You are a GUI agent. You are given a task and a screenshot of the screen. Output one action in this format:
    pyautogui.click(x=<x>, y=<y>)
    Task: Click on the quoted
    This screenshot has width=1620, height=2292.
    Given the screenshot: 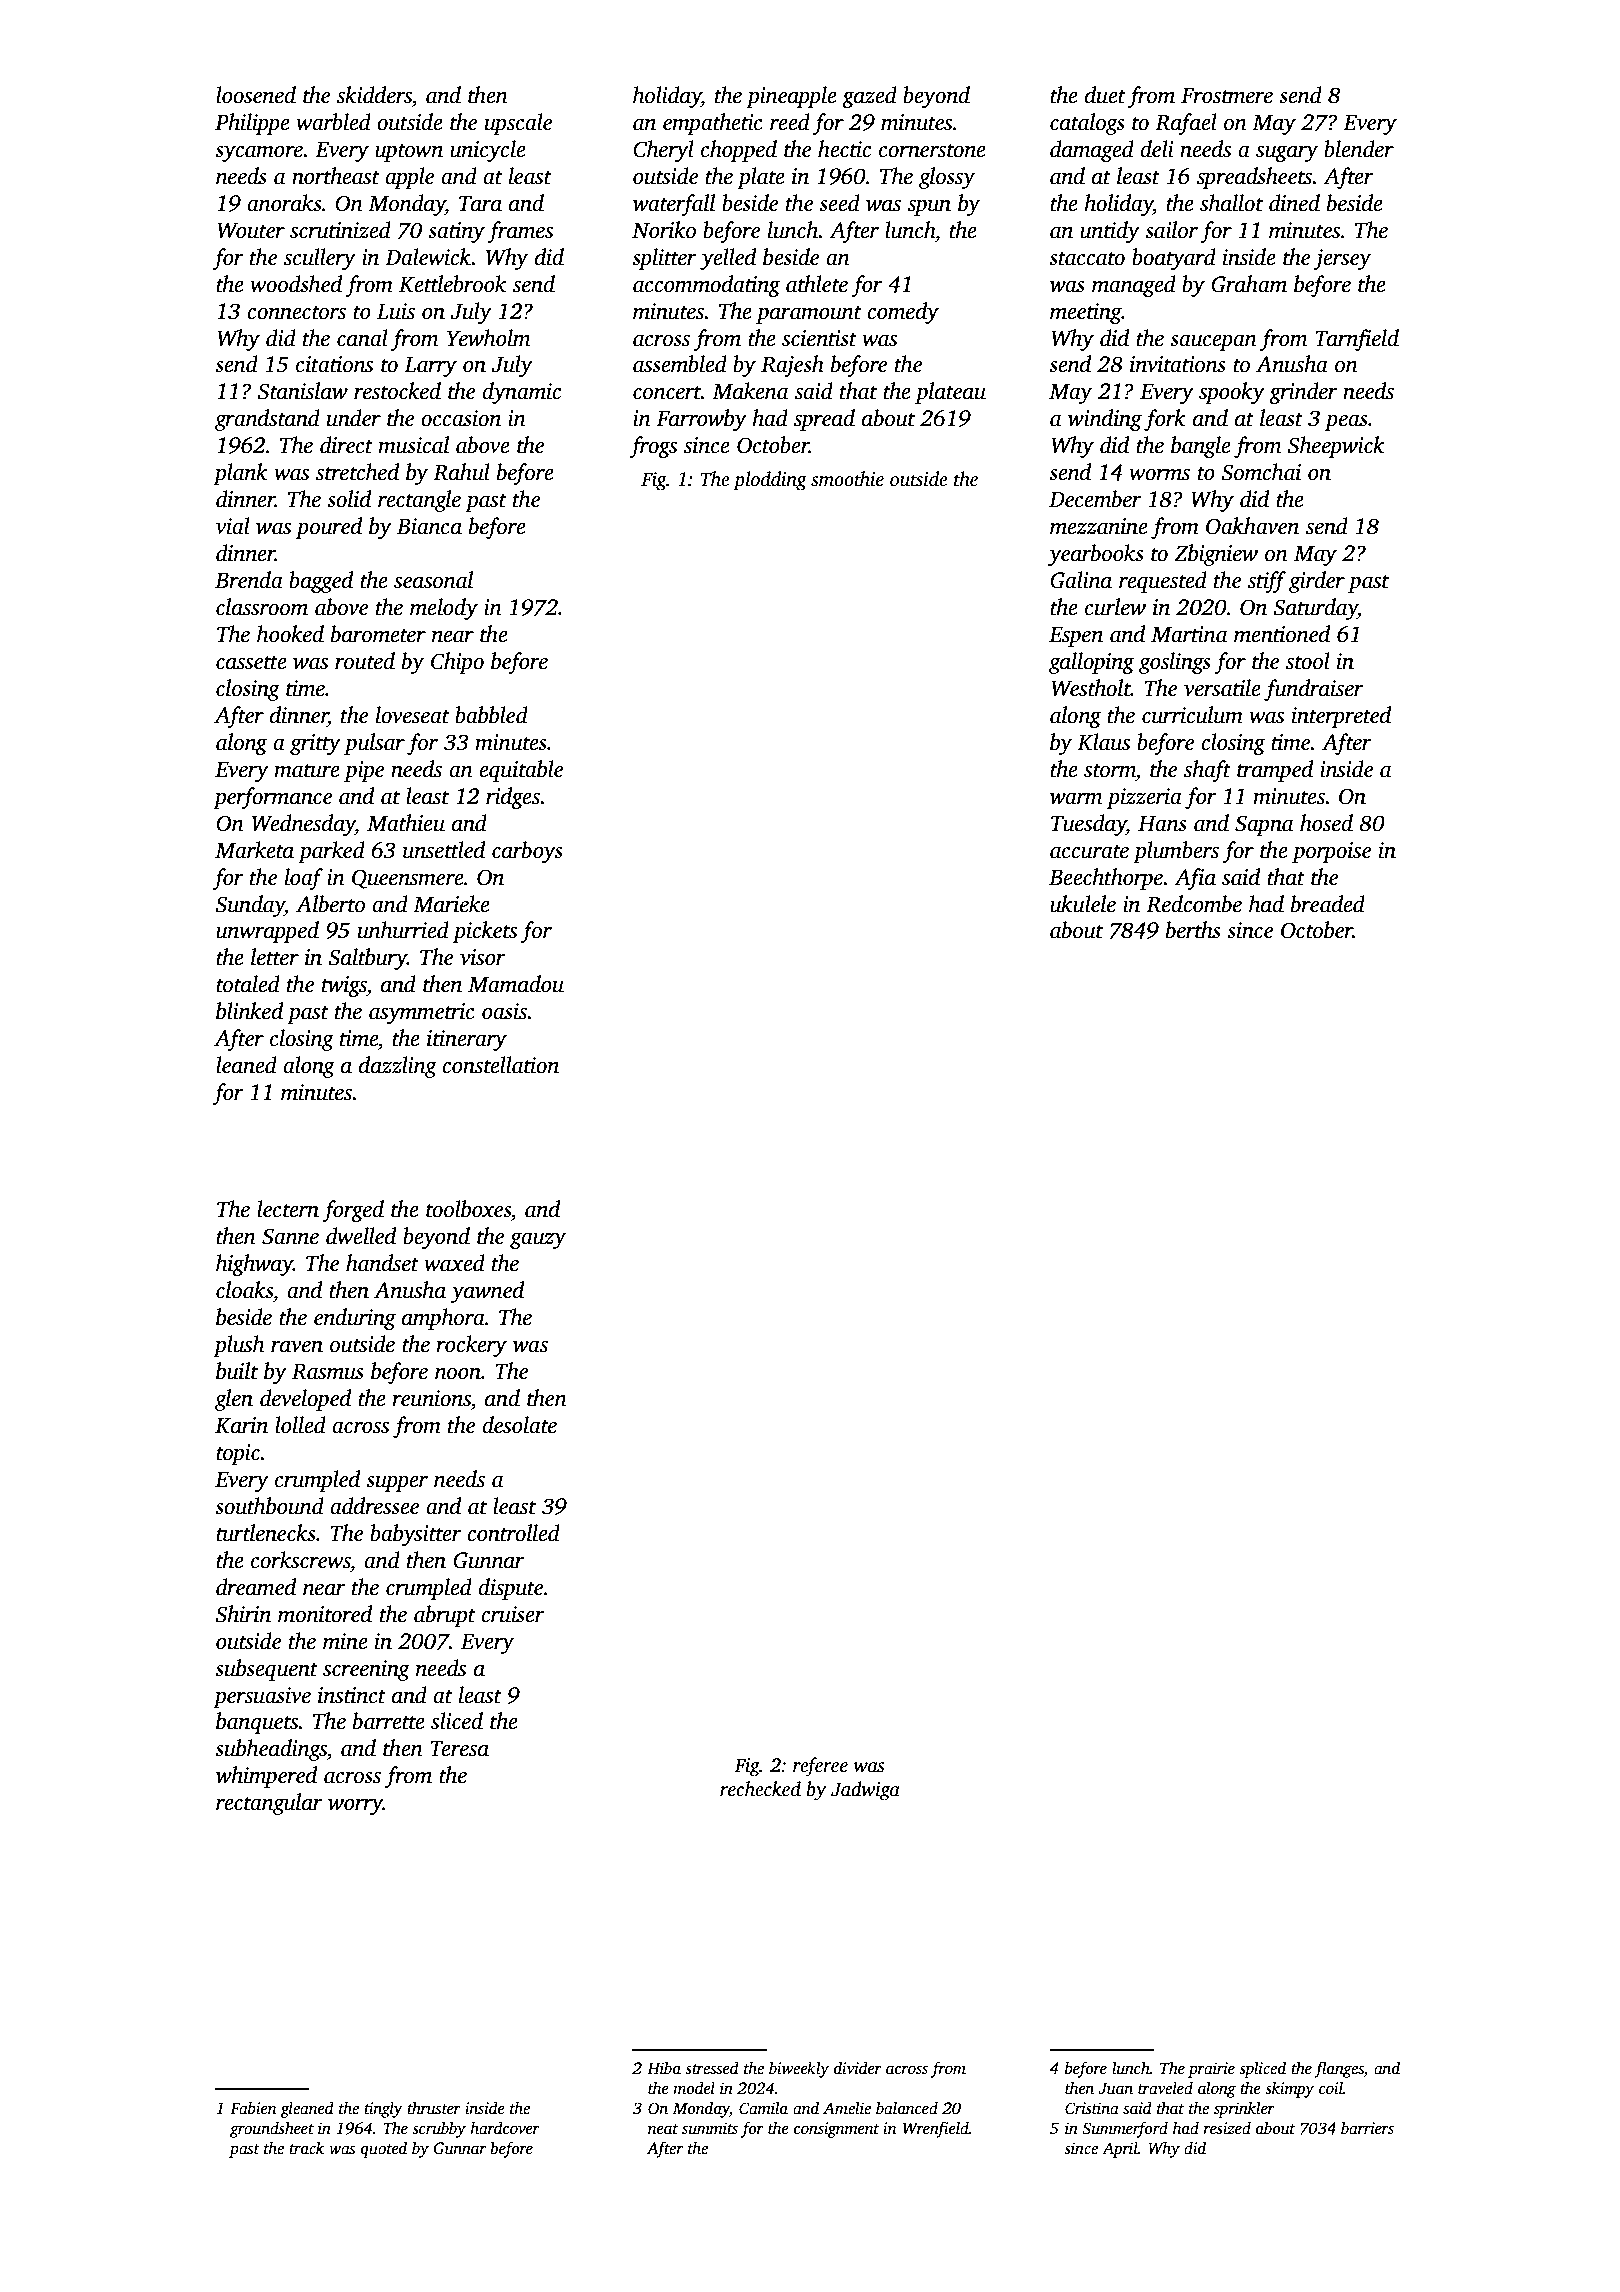 What is the action you would take?
    pyautogui.click(x=384, y=2149)
